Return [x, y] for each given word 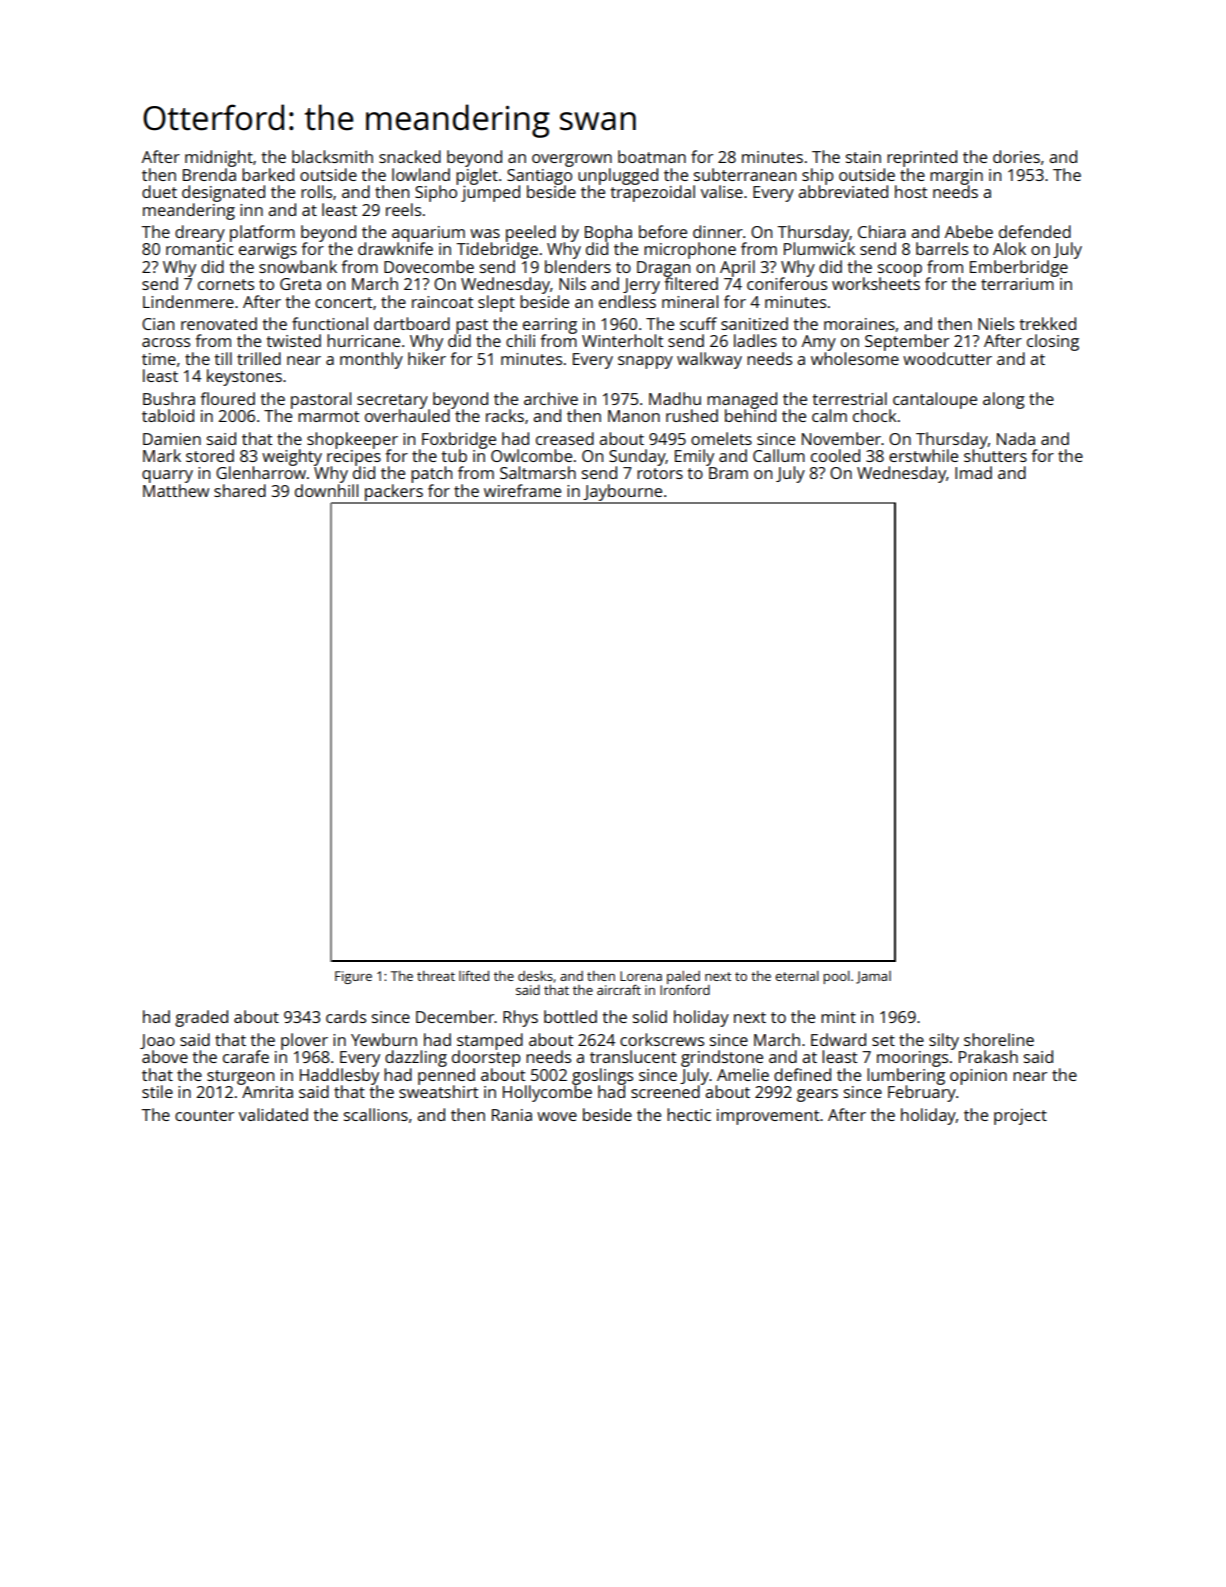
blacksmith [332, 156]
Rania [512, 1115]
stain [863, 157]
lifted [474, 976]
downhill [326, 490]
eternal [797, 976]
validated [273, 1114]
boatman [652, 156]
